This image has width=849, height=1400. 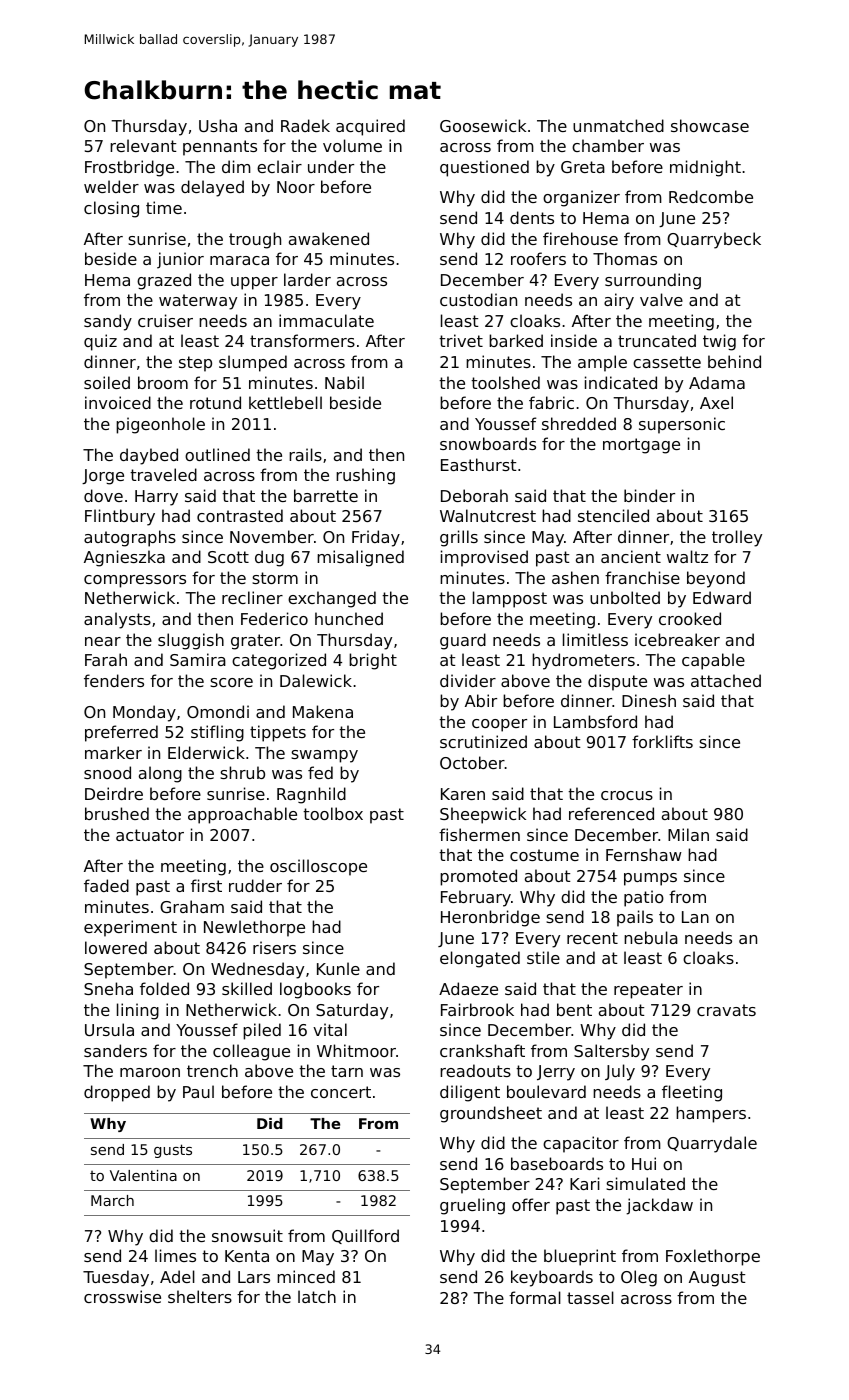 I want to click on time, so click(x=164, y=207).
